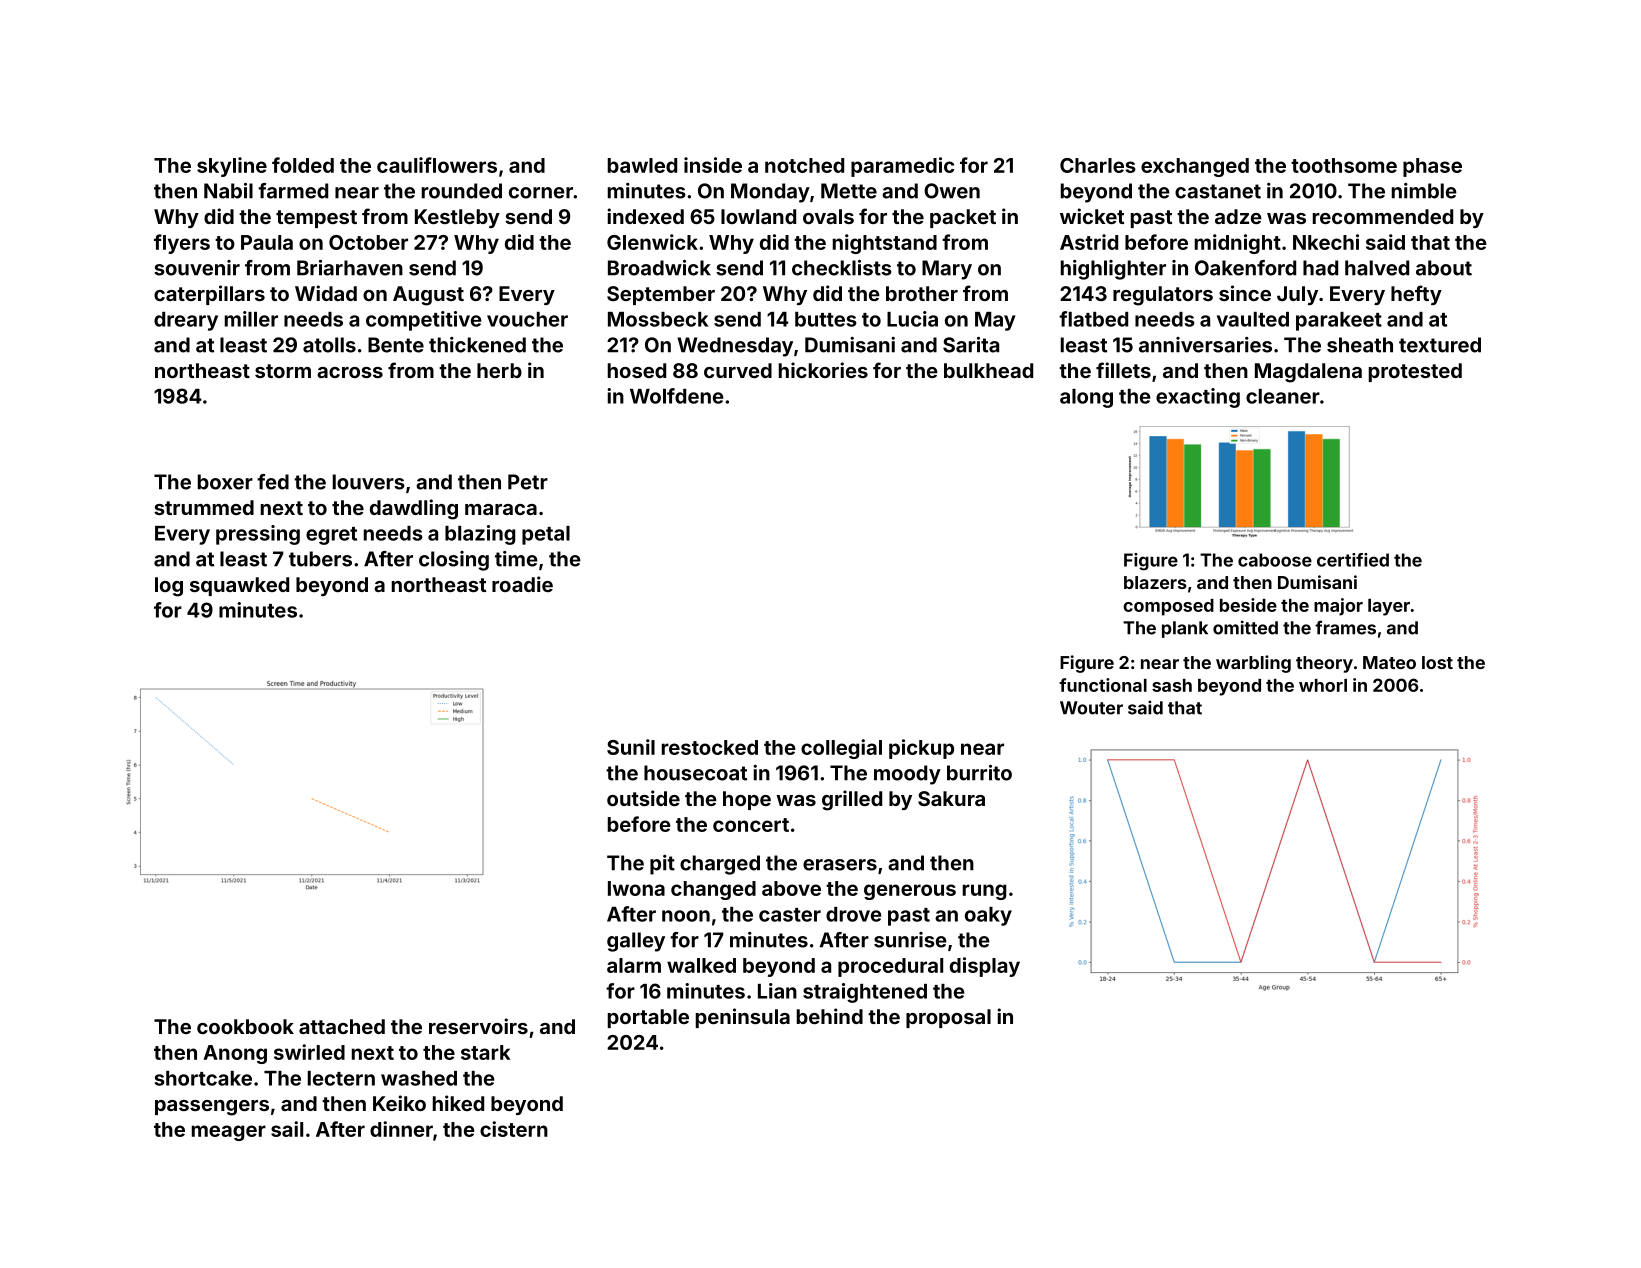  I want to click on pickup, so click(921, 749).
